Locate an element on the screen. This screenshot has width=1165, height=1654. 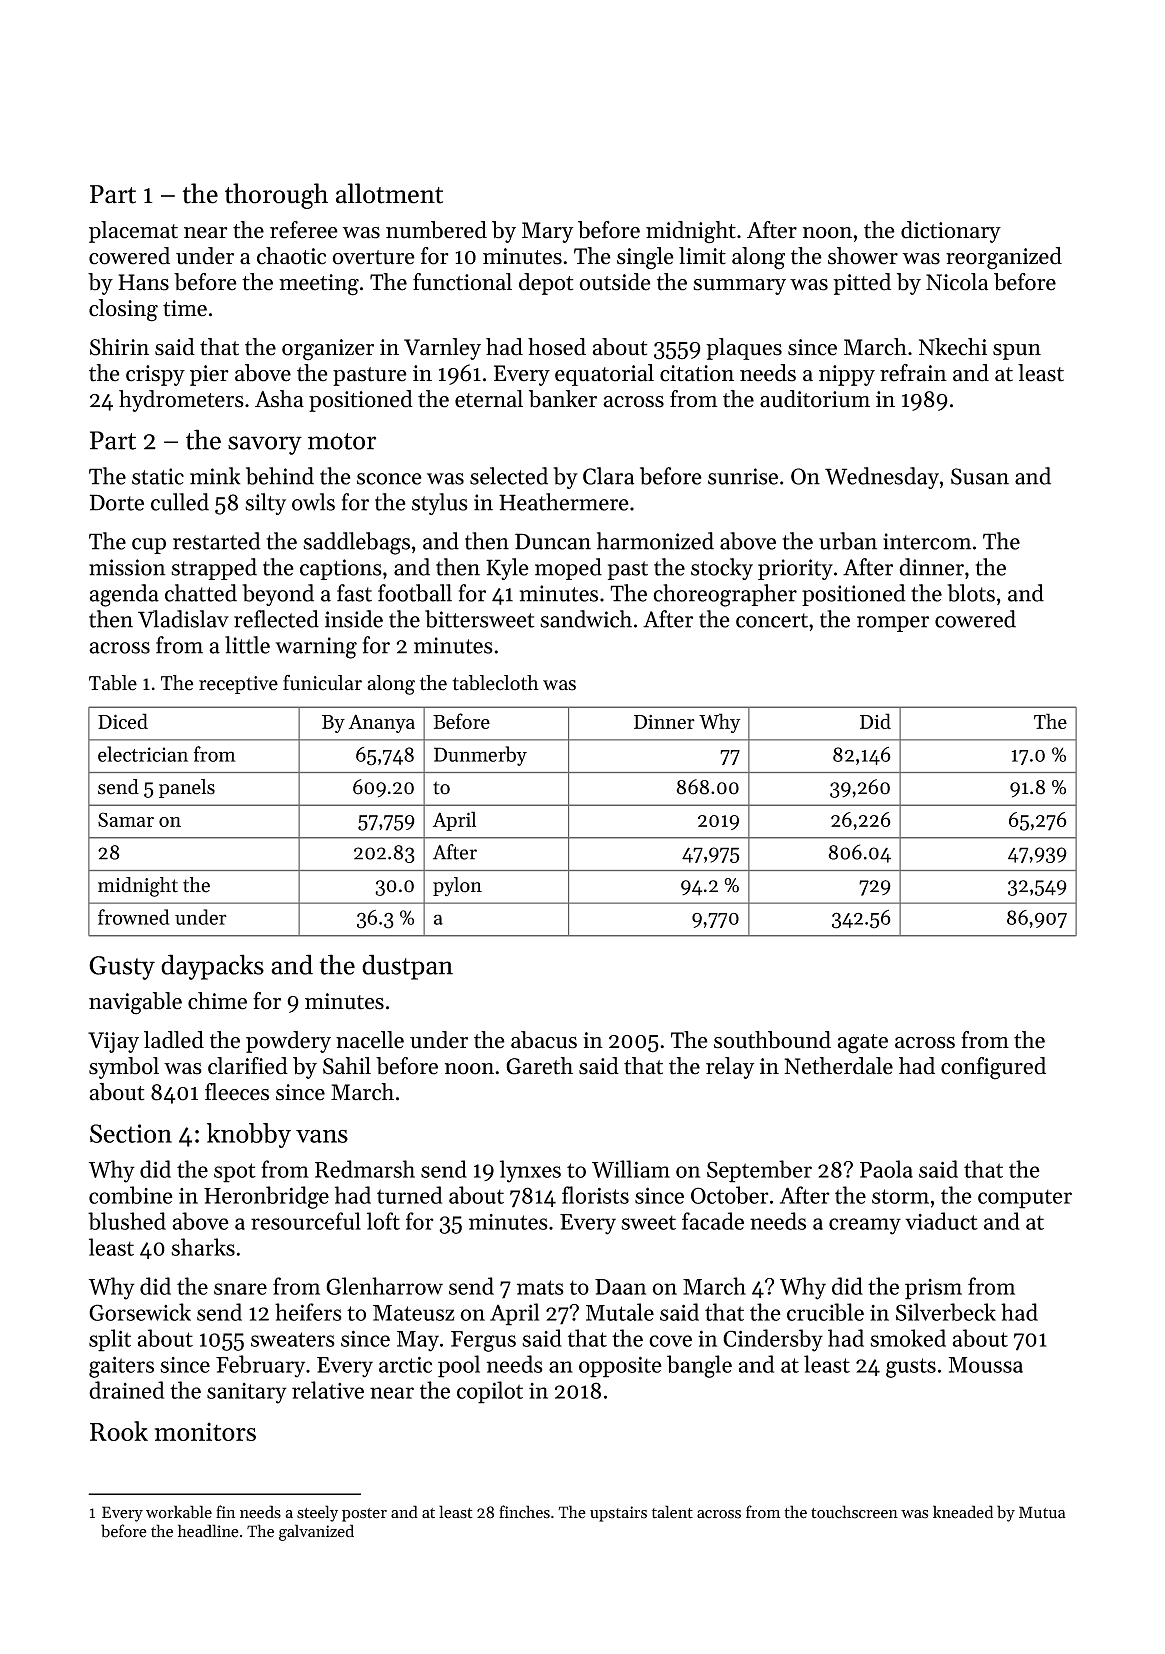
time is located at coordinates (185, 308).
